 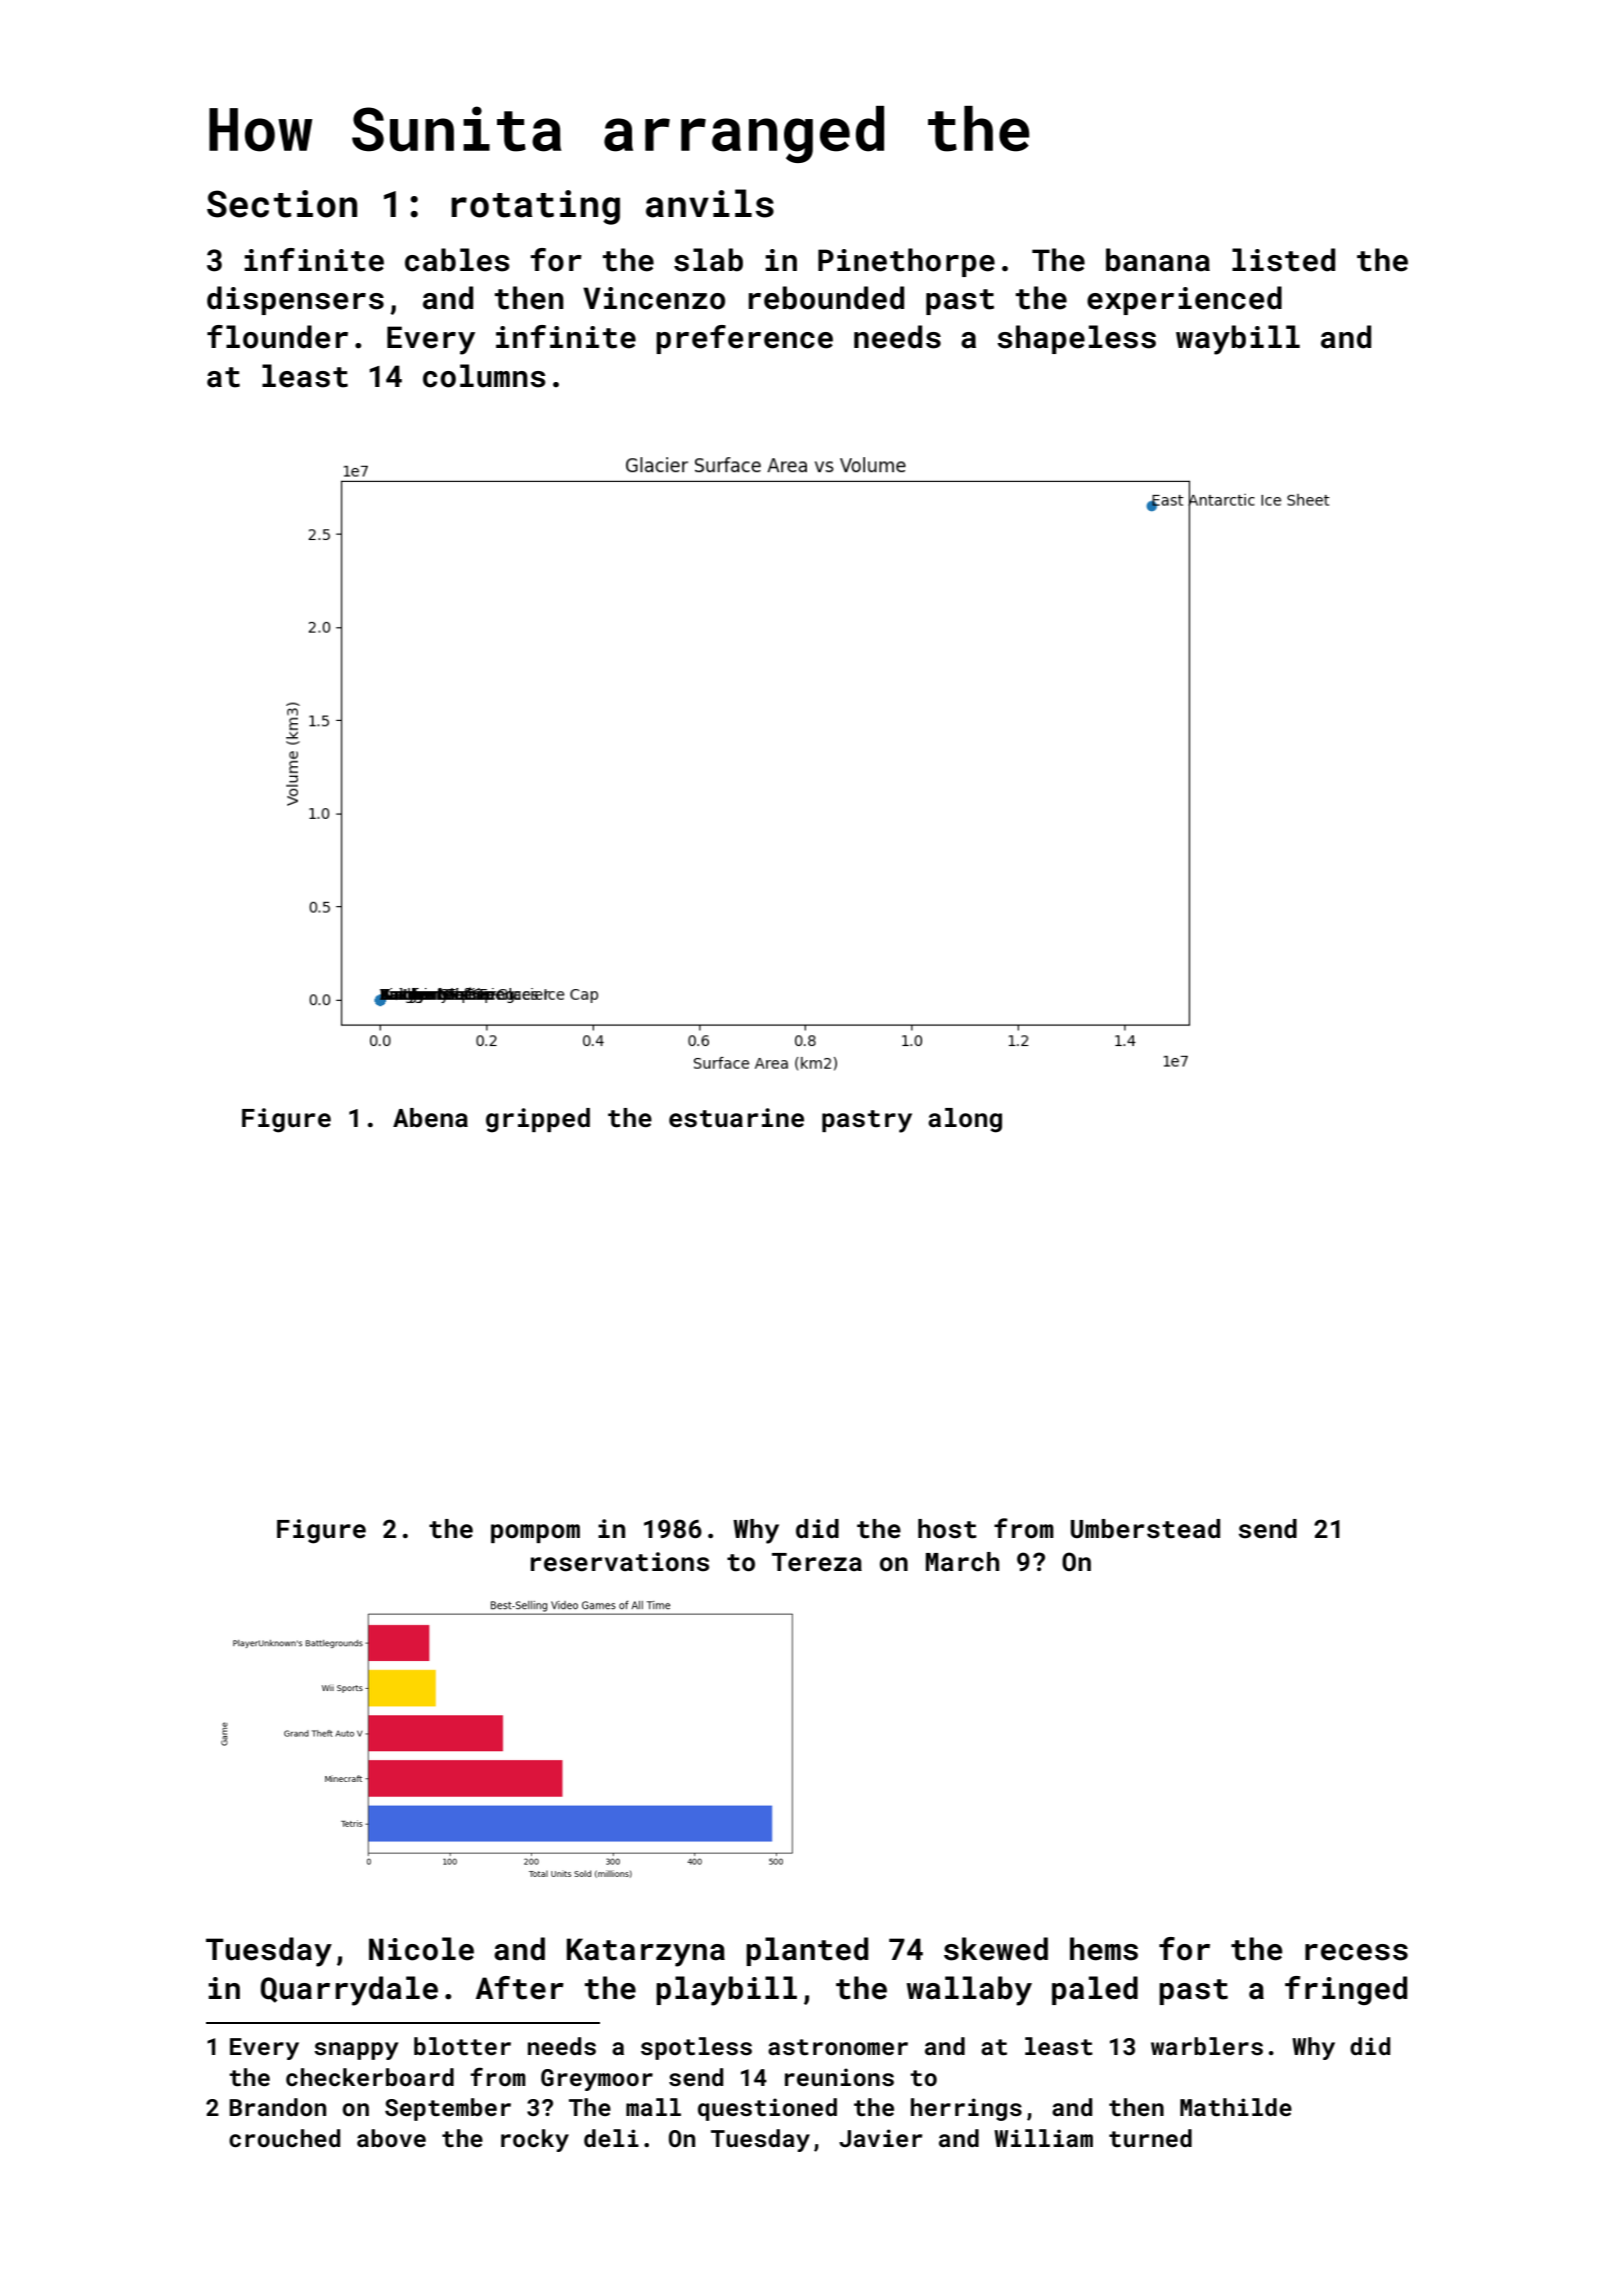 I want to click on estuarine, so click(x=736, y=1118).
